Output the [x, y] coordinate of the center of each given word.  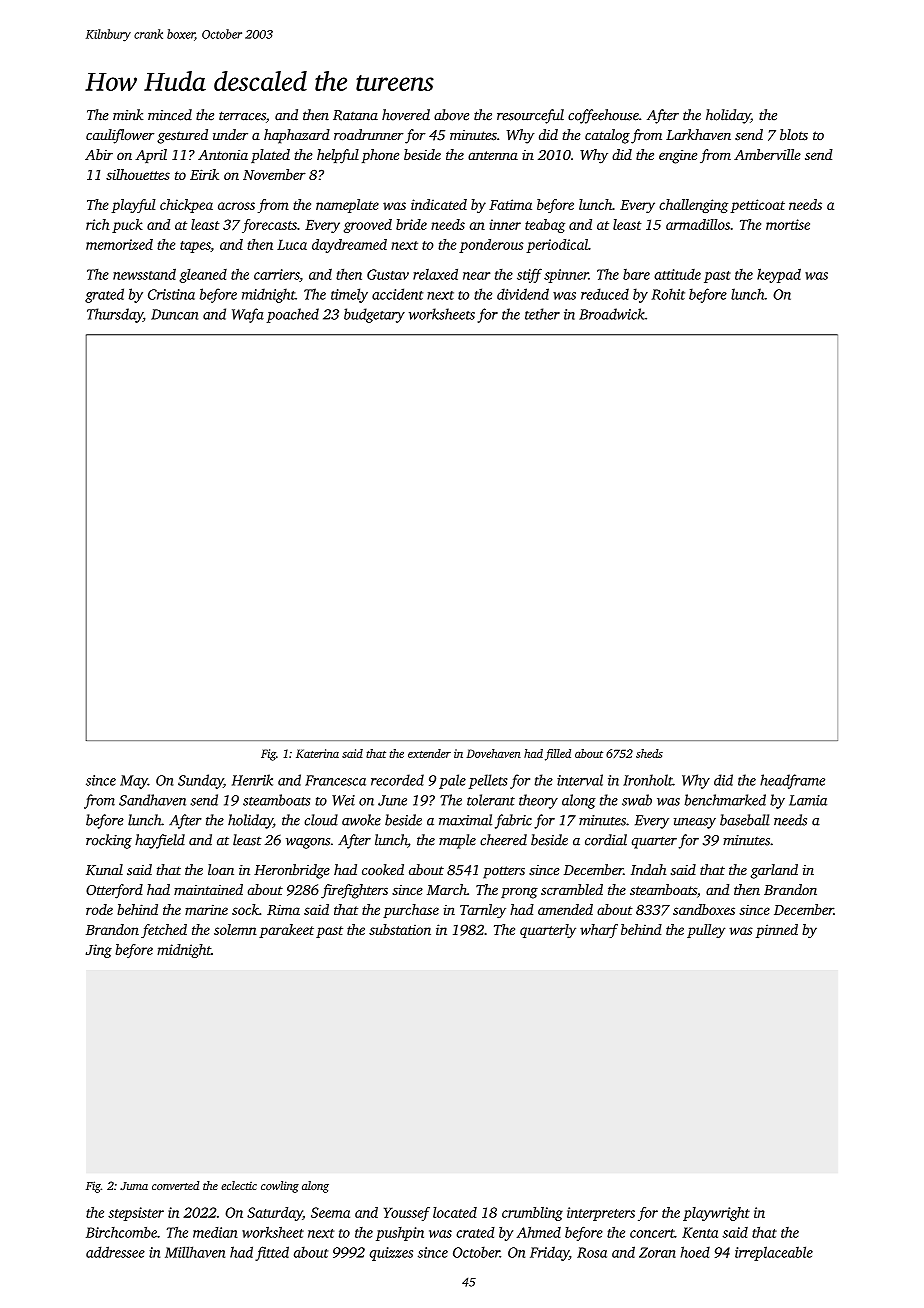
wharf [599, 931]
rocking [109, 841]
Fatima [510, 204]
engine [678, 157]
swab [637, 800]
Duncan [174, 314]
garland [774, 871]
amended [565, 909]
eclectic [239, 1185]
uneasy [695, 823]
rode [99, 909]
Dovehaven [494, 753]
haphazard [297, 136]
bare [636, 274]
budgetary [374, 315]
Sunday [200, 781]
